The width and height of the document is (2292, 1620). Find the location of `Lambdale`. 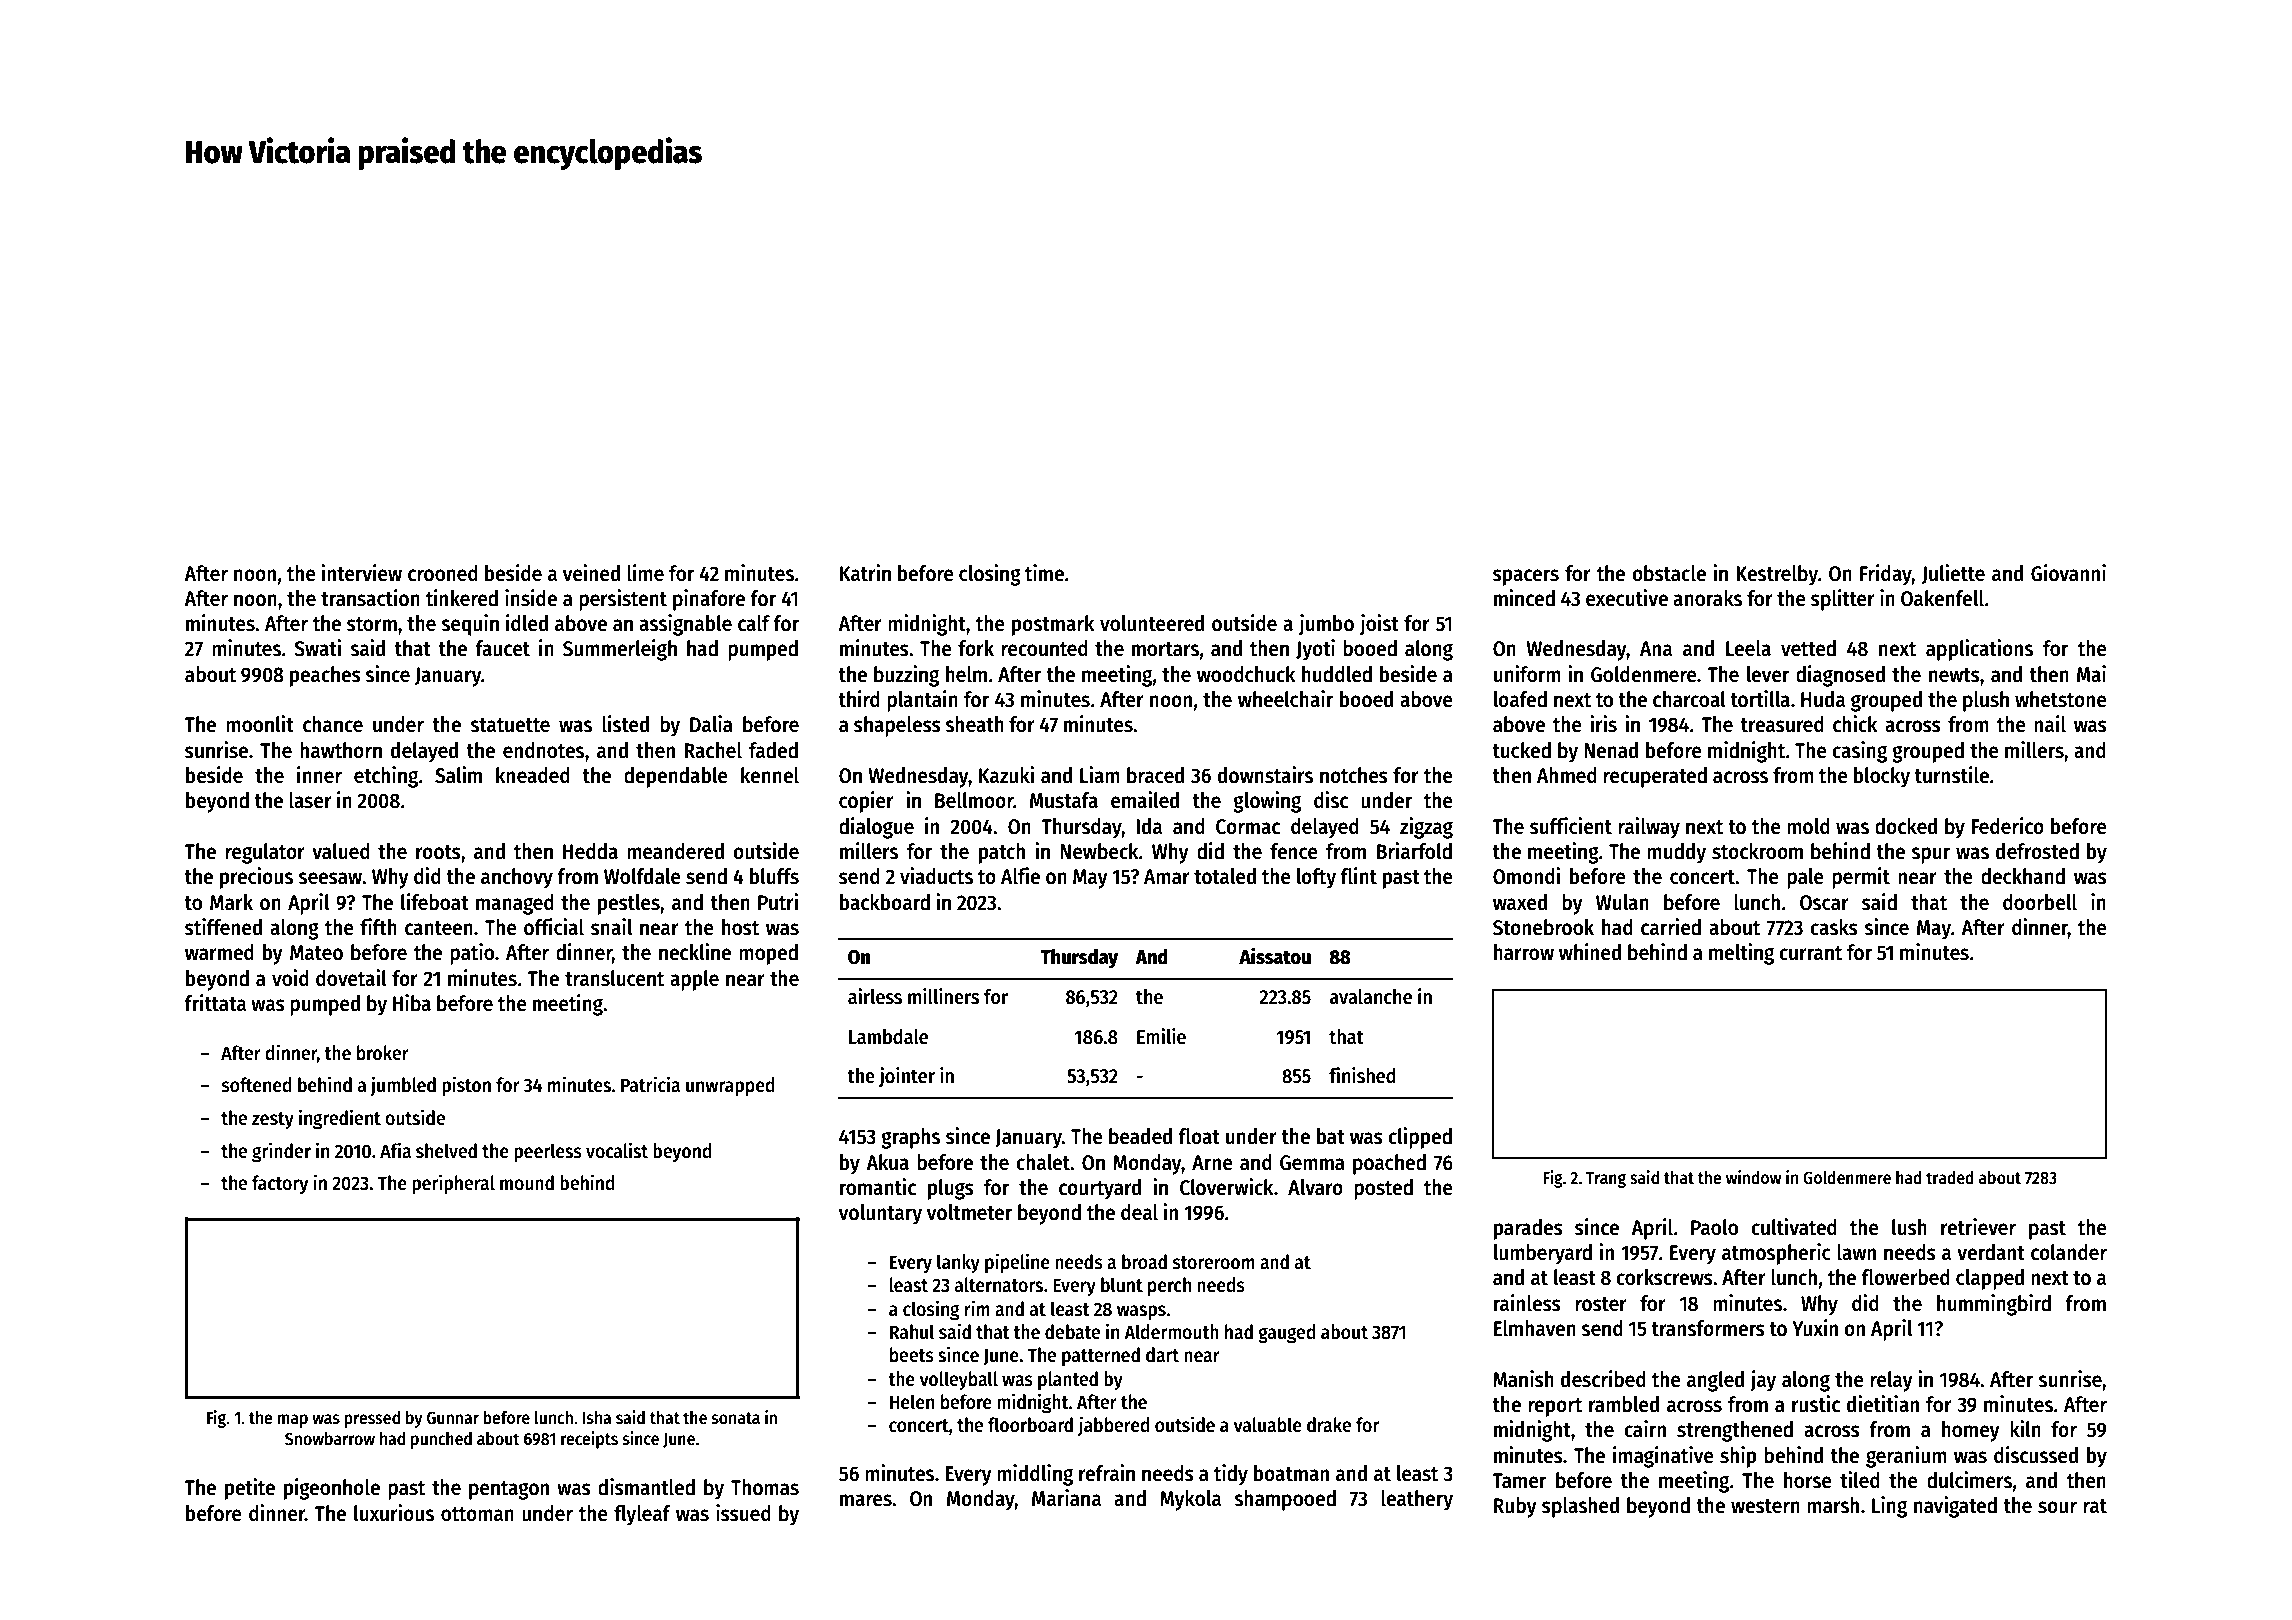

Lambdale is located at coordinates (888, 1037).
